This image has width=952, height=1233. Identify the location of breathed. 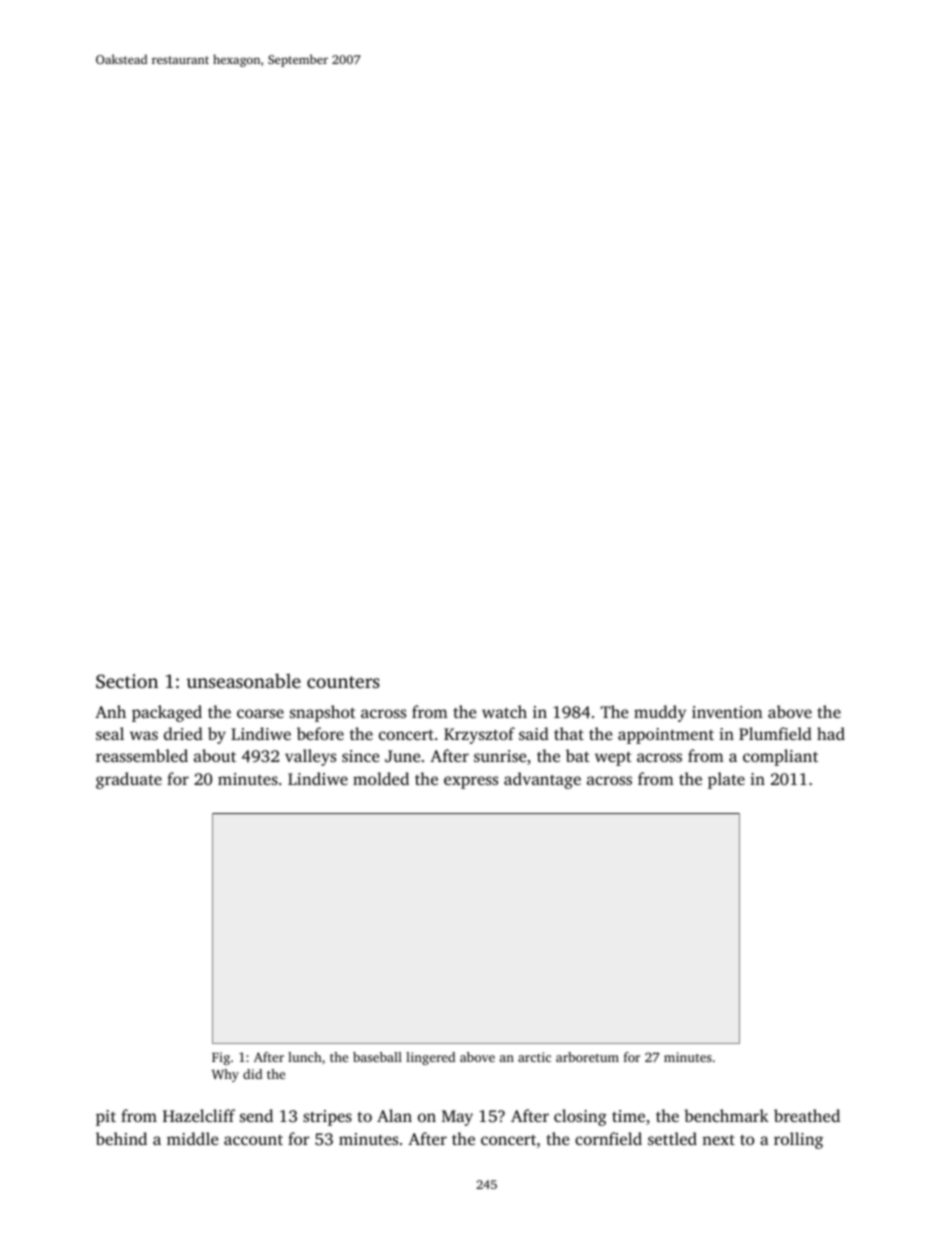
(807, 1115).
